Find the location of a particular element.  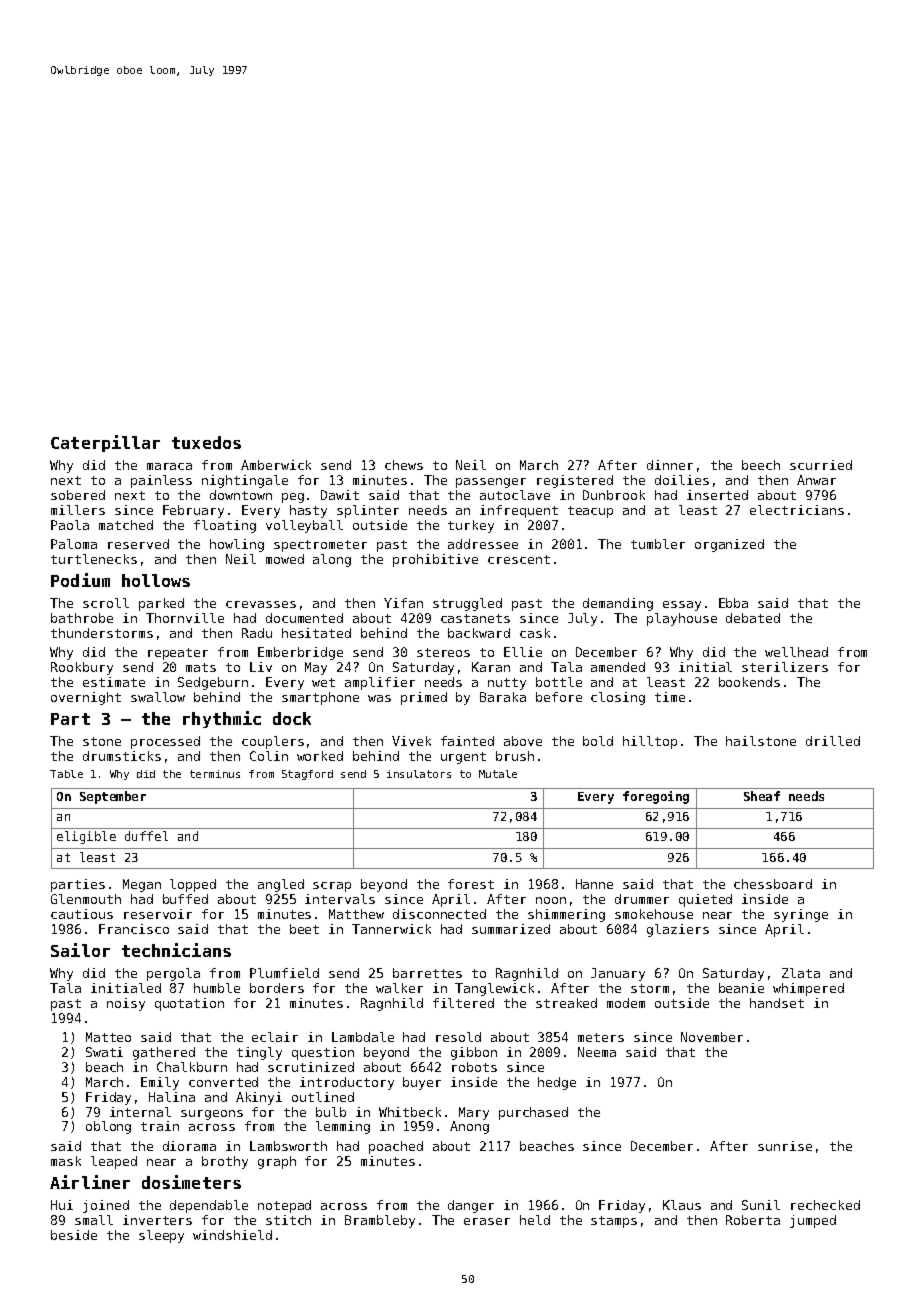

question is located at coordinates (323, 1053).
